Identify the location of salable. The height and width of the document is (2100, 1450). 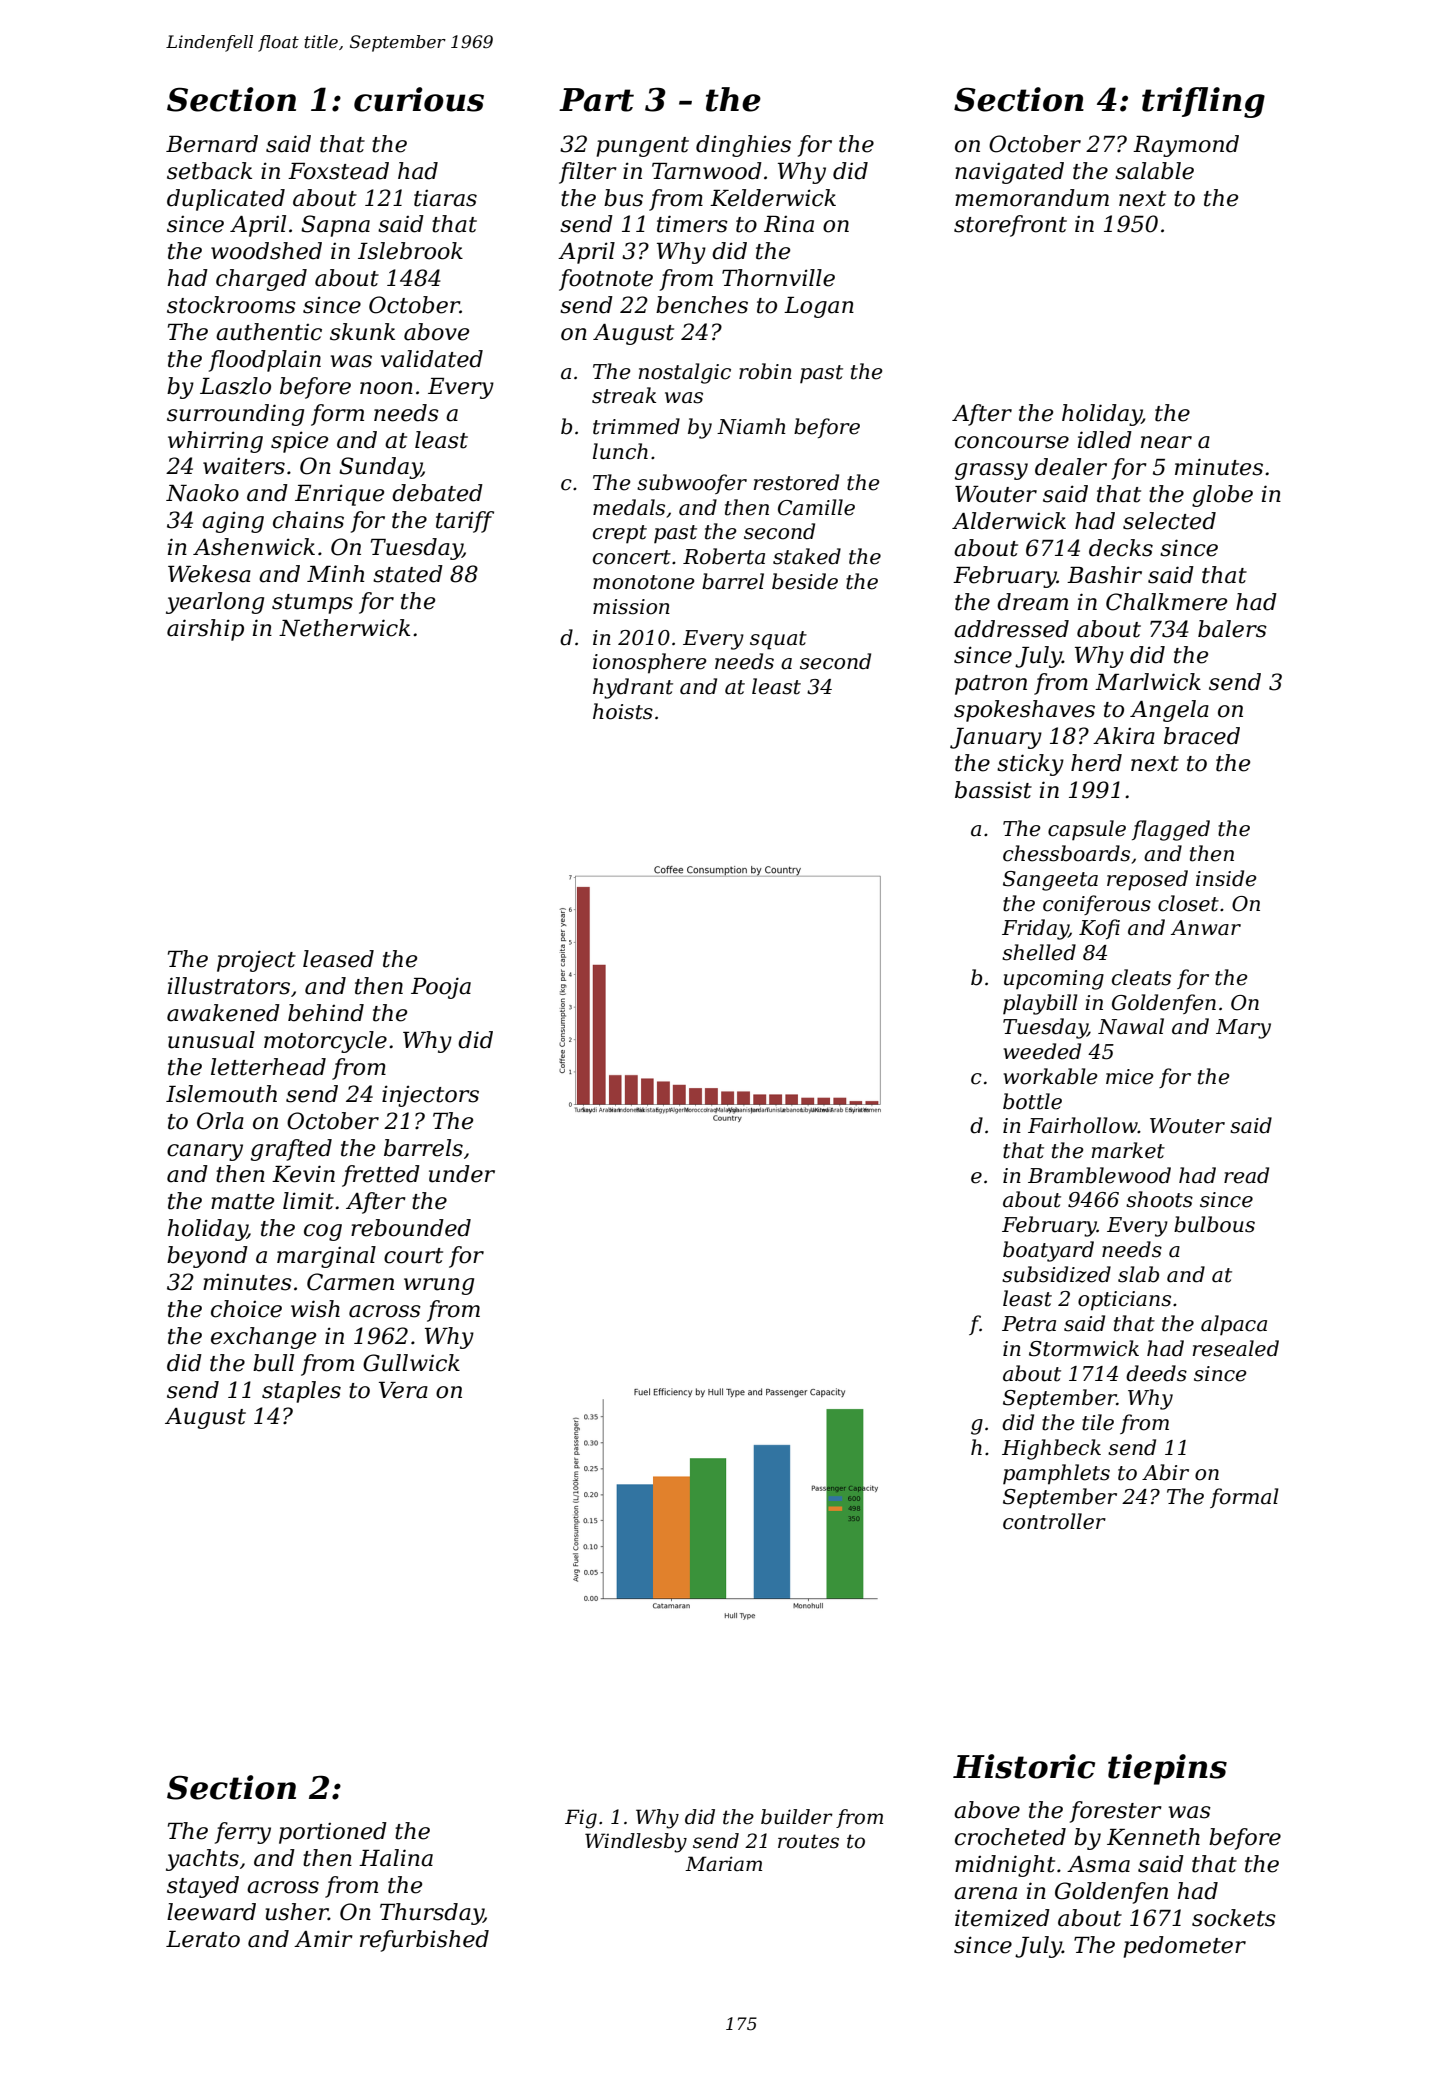
(1154, 171).
